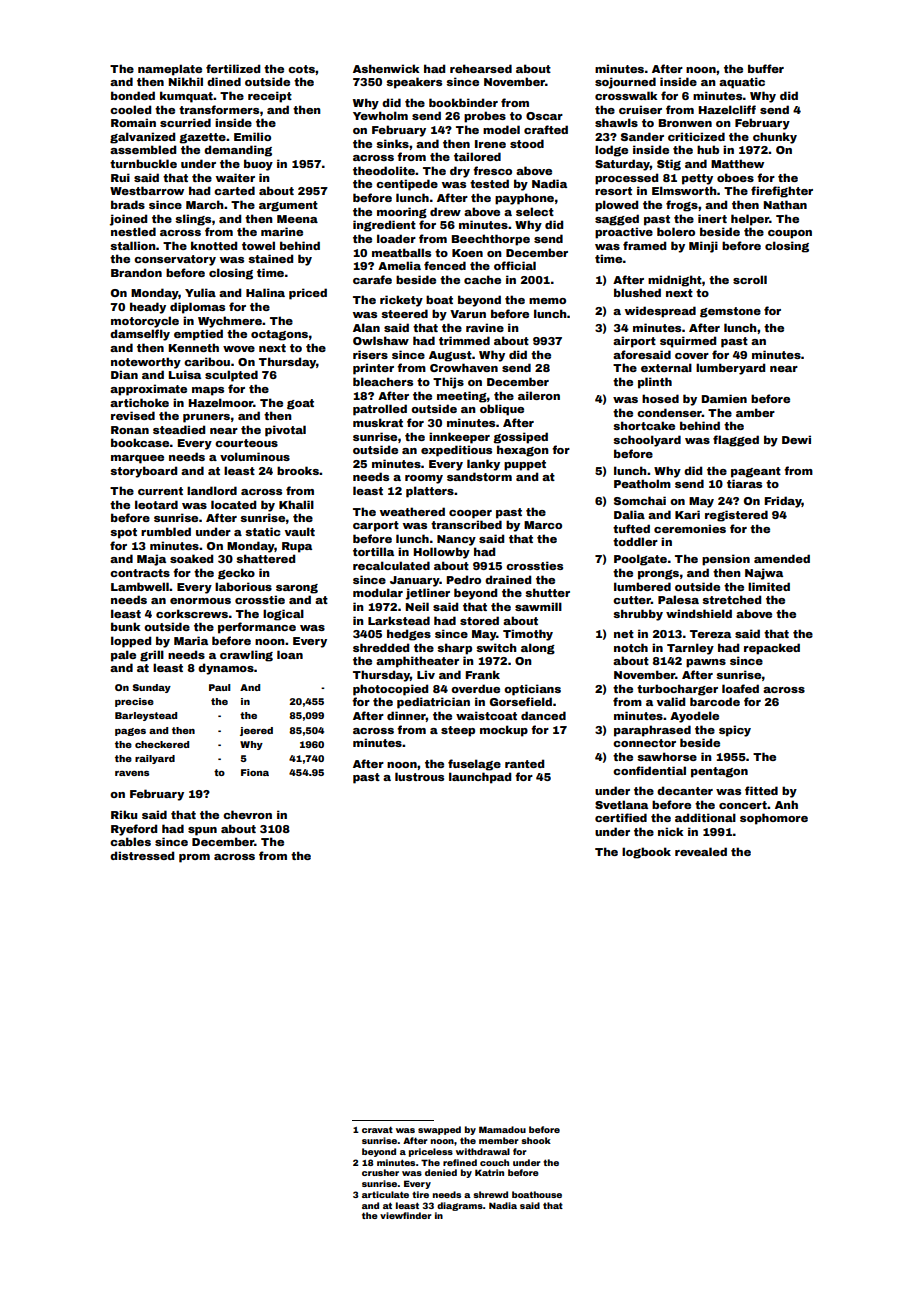 This document has height=1308, width=924. Describe the element at coordinates (742, 83) in the document. I see `aquatic` at that location.
